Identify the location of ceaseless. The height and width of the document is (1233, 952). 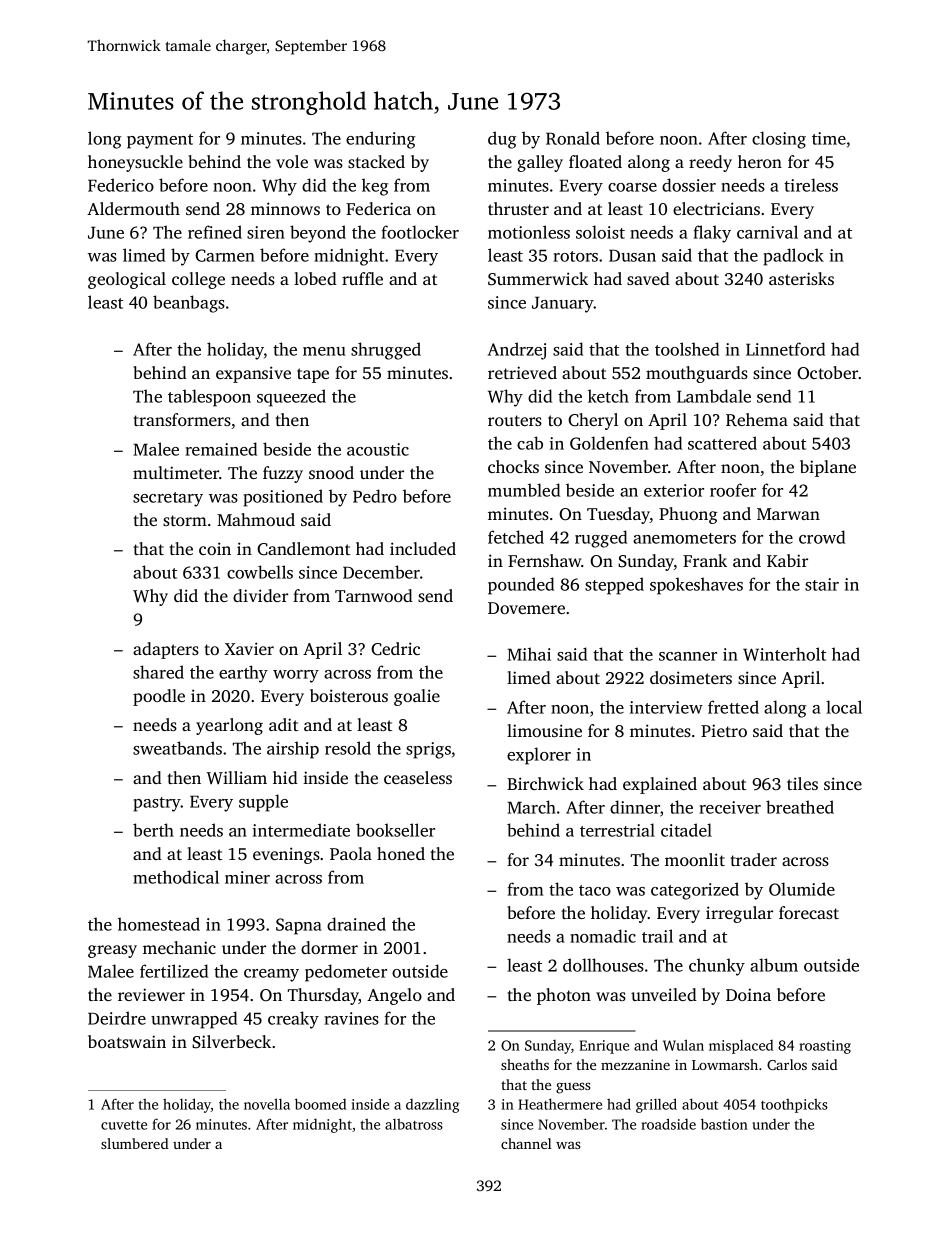
(418, 777).
